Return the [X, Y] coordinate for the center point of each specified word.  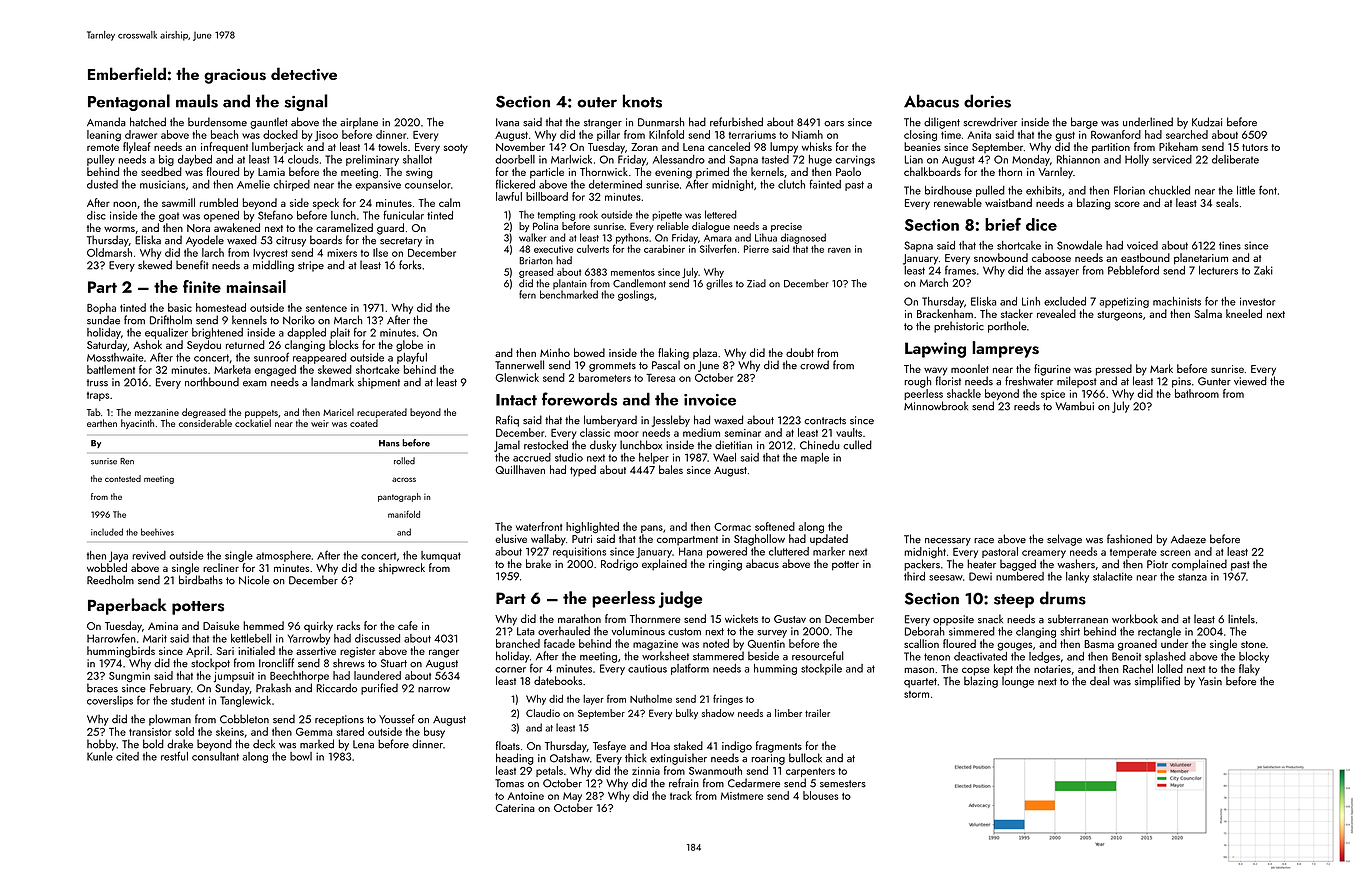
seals [1227, 202]
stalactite [1113, 576]
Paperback [127, 606]
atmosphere [283, 556]
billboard [547, 196]
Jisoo [326, 136]
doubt [800, 352]
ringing [725, 565]
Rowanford [1116, 134]
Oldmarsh [109, 252]
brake [538, 563]
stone [1253, 644]
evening [673, 173]
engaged [275, 370]
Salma [1208, 313]
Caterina [515, 808]
